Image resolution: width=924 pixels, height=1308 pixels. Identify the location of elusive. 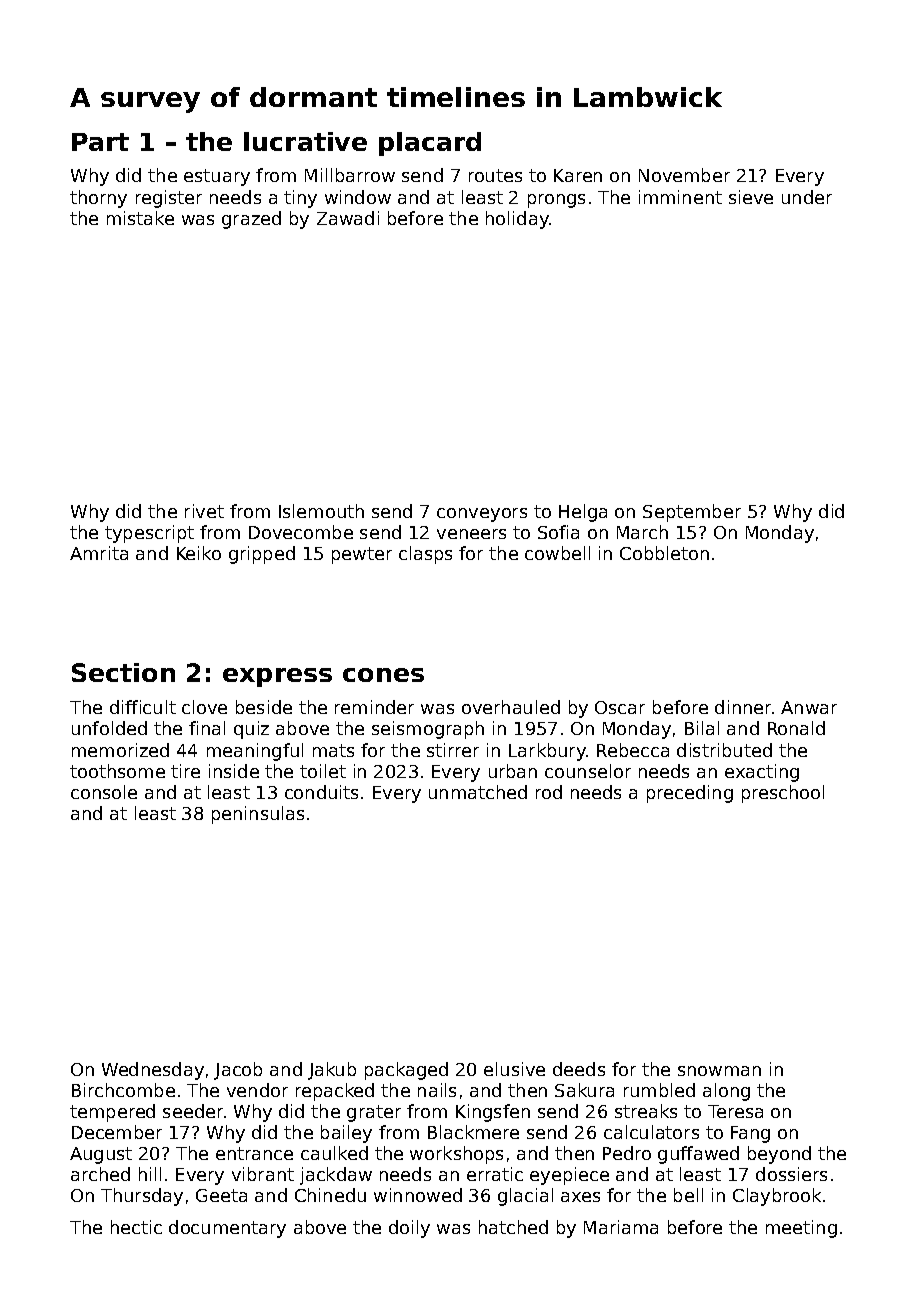
(514, 1069).
